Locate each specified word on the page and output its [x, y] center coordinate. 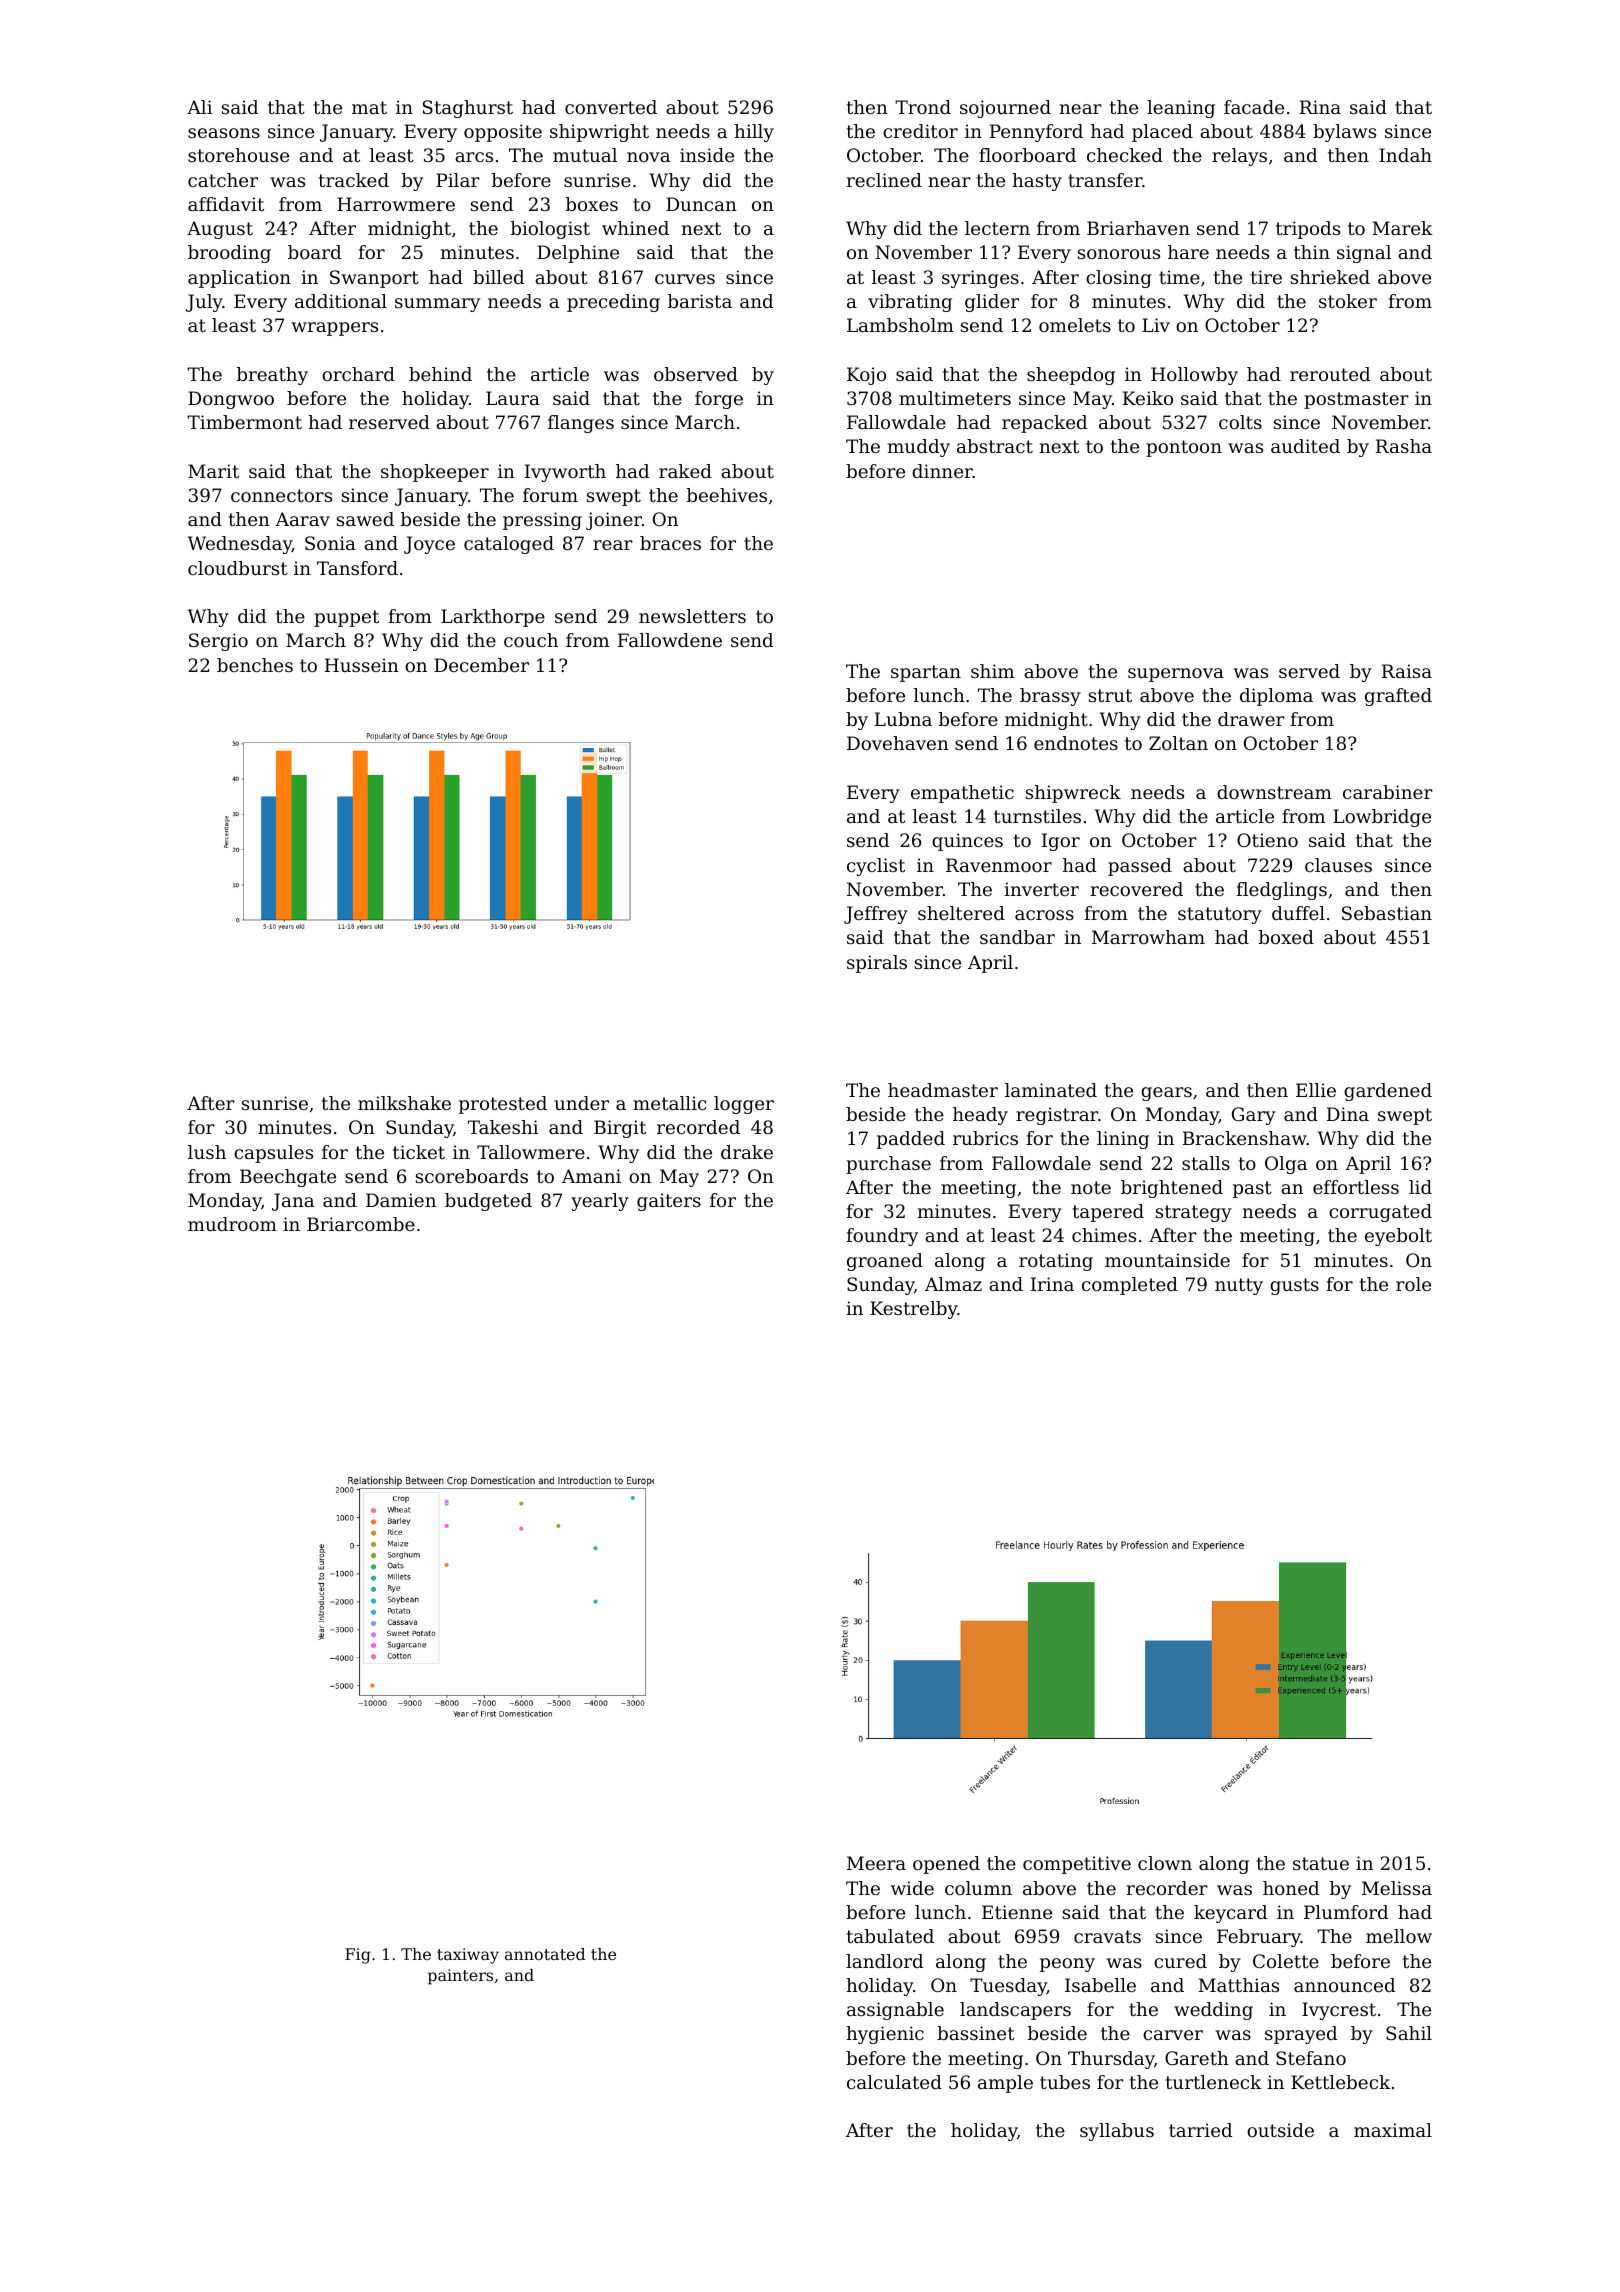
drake [747, 1152]
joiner [614, 521]
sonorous [1119, 254]
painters [460, 1977]
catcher [223, 180]
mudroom [232, 1224]
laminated [1051, 1090]
